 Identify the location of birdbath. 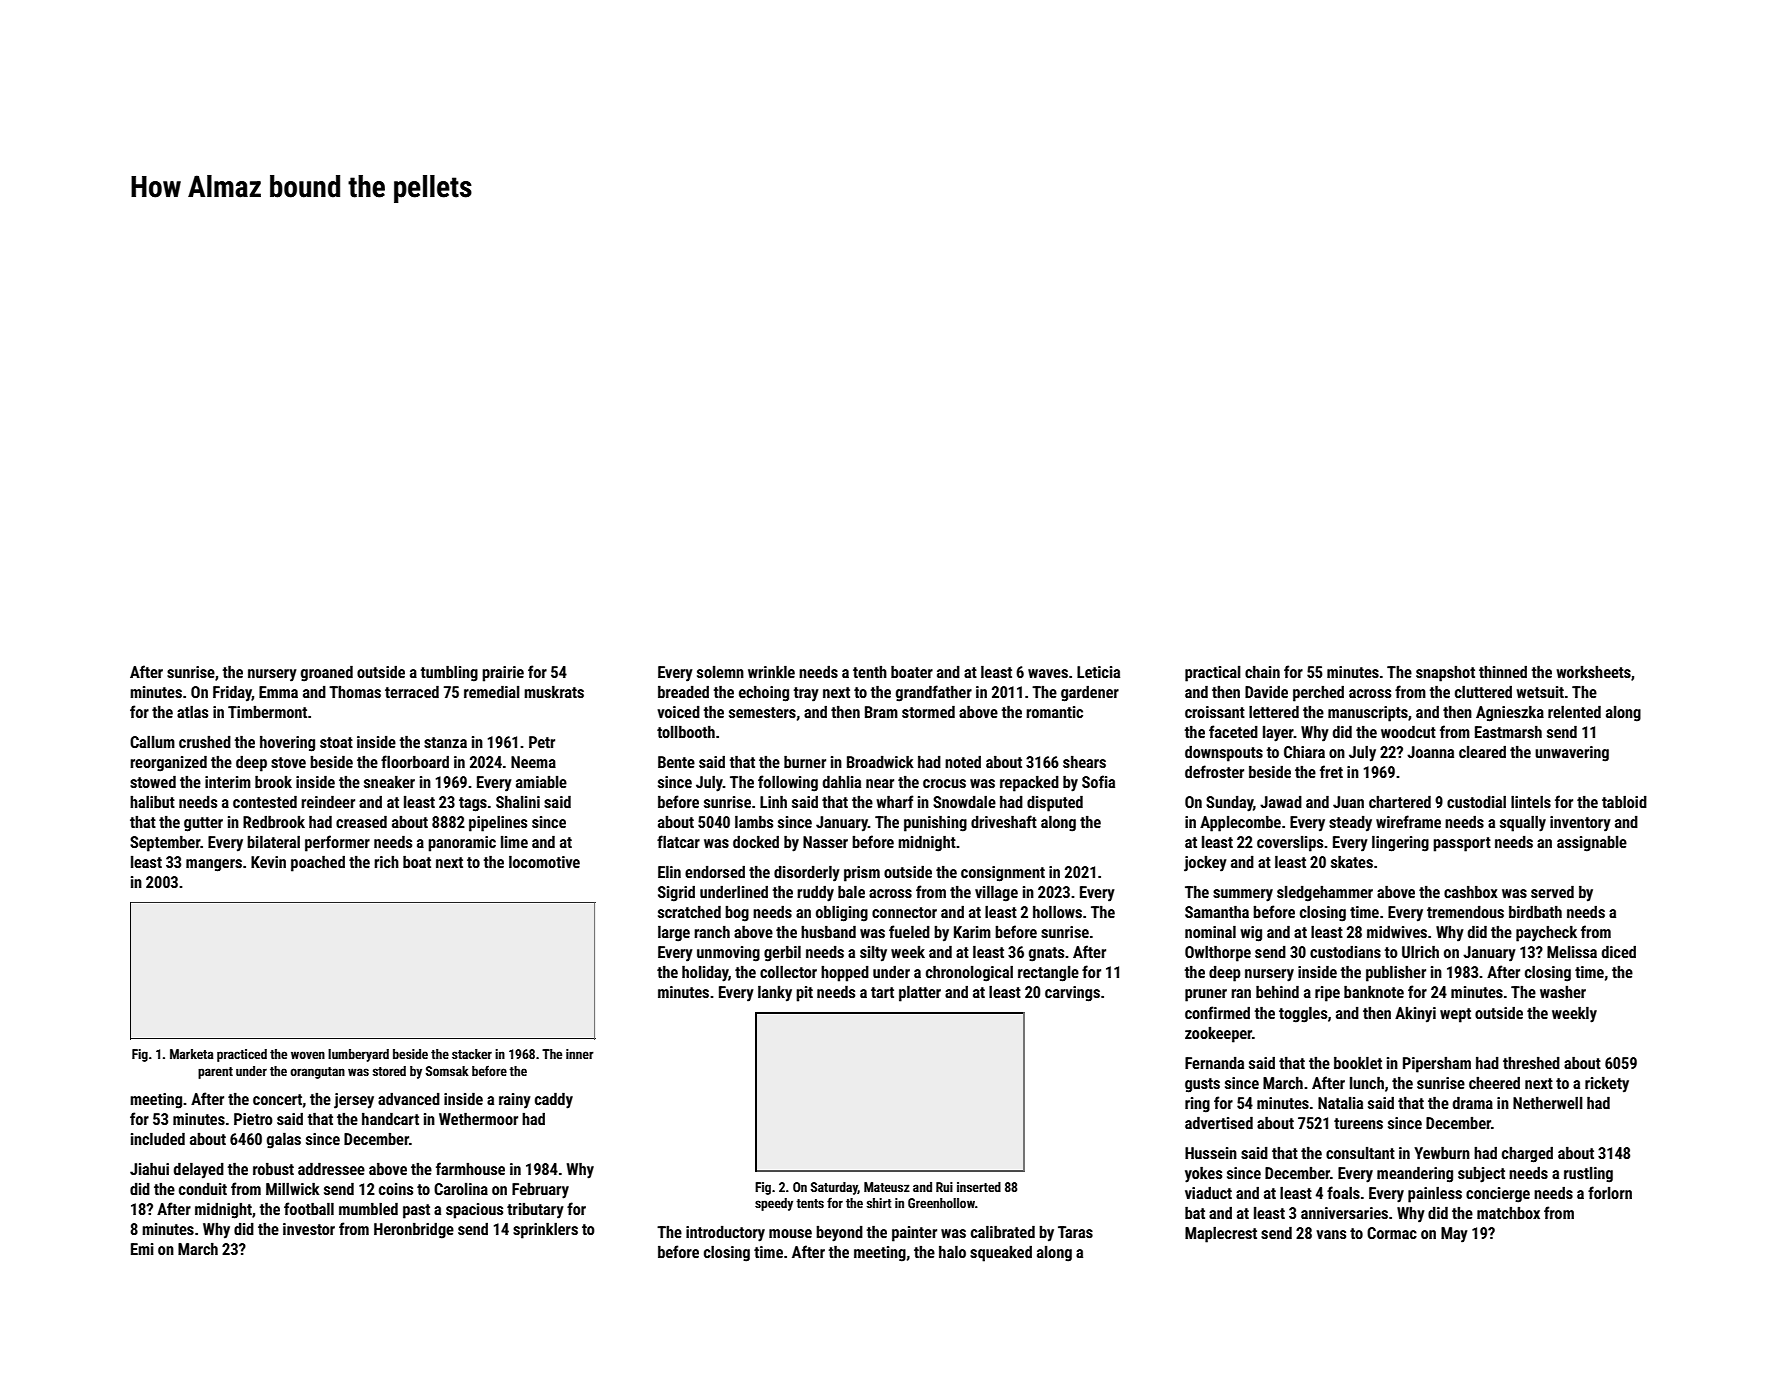
(1535, 912).
